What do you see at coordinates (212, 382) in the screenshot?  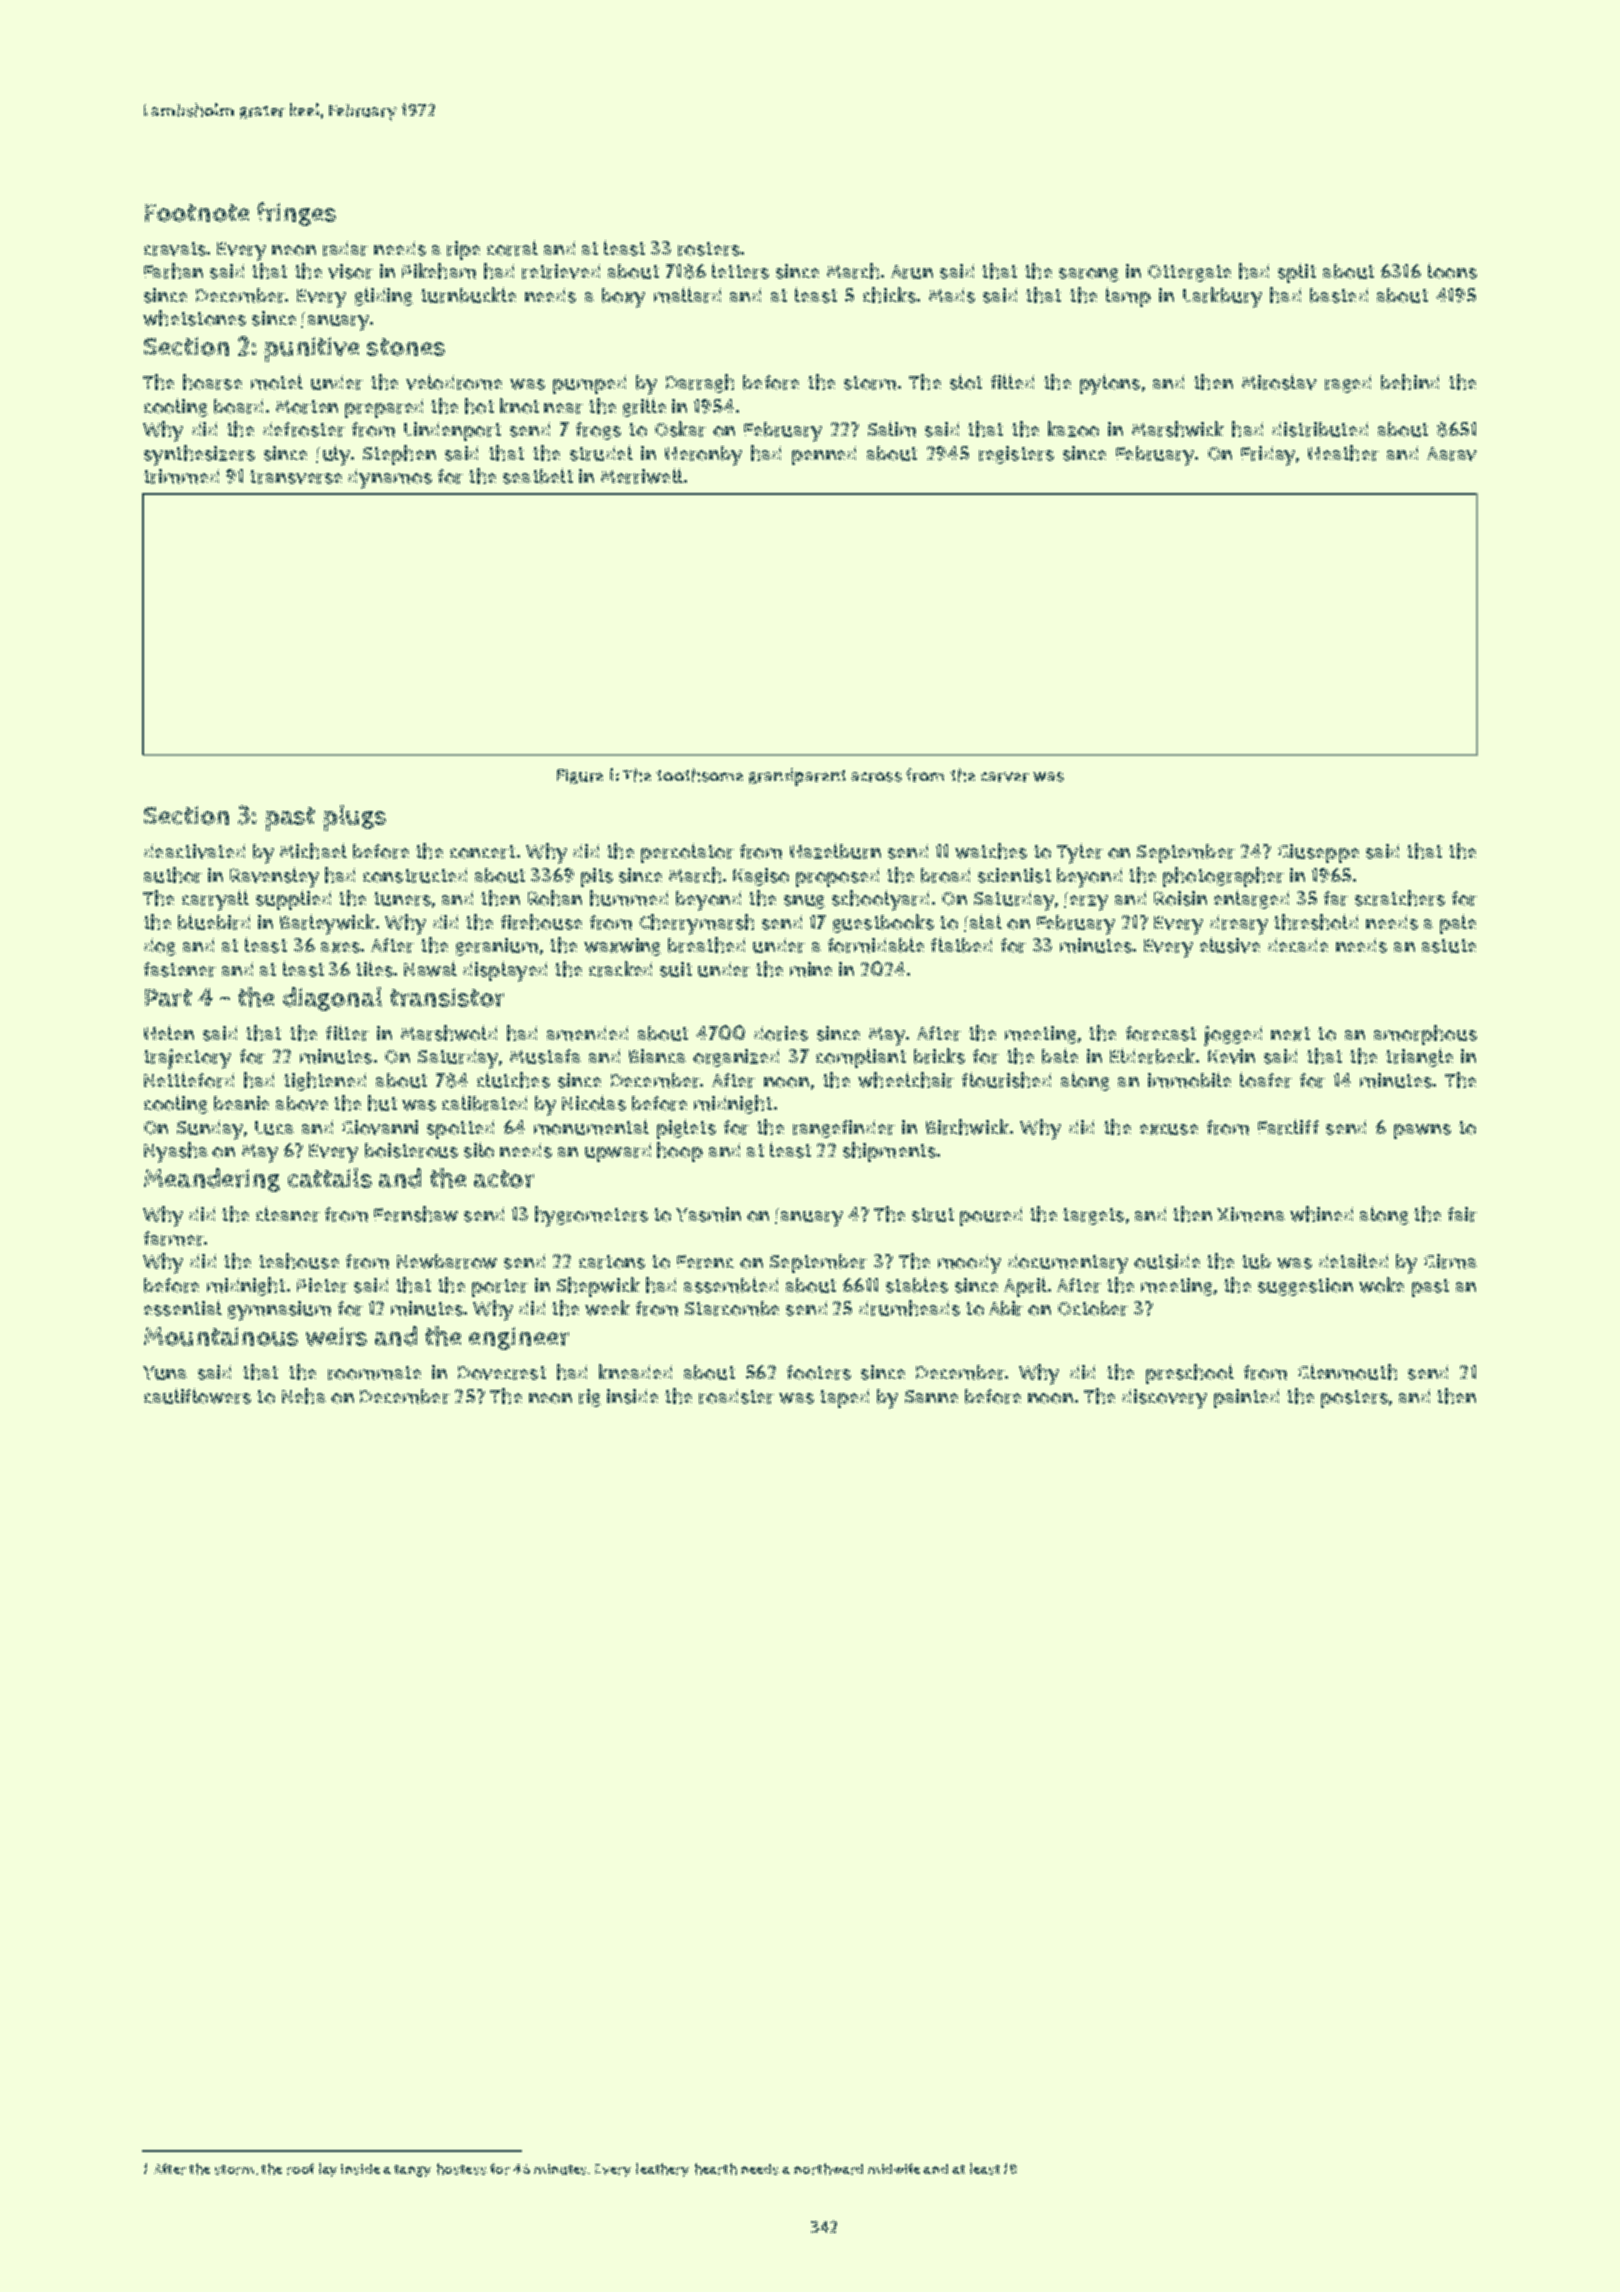 I see `hoarse` at bounding box center [212, 382].
